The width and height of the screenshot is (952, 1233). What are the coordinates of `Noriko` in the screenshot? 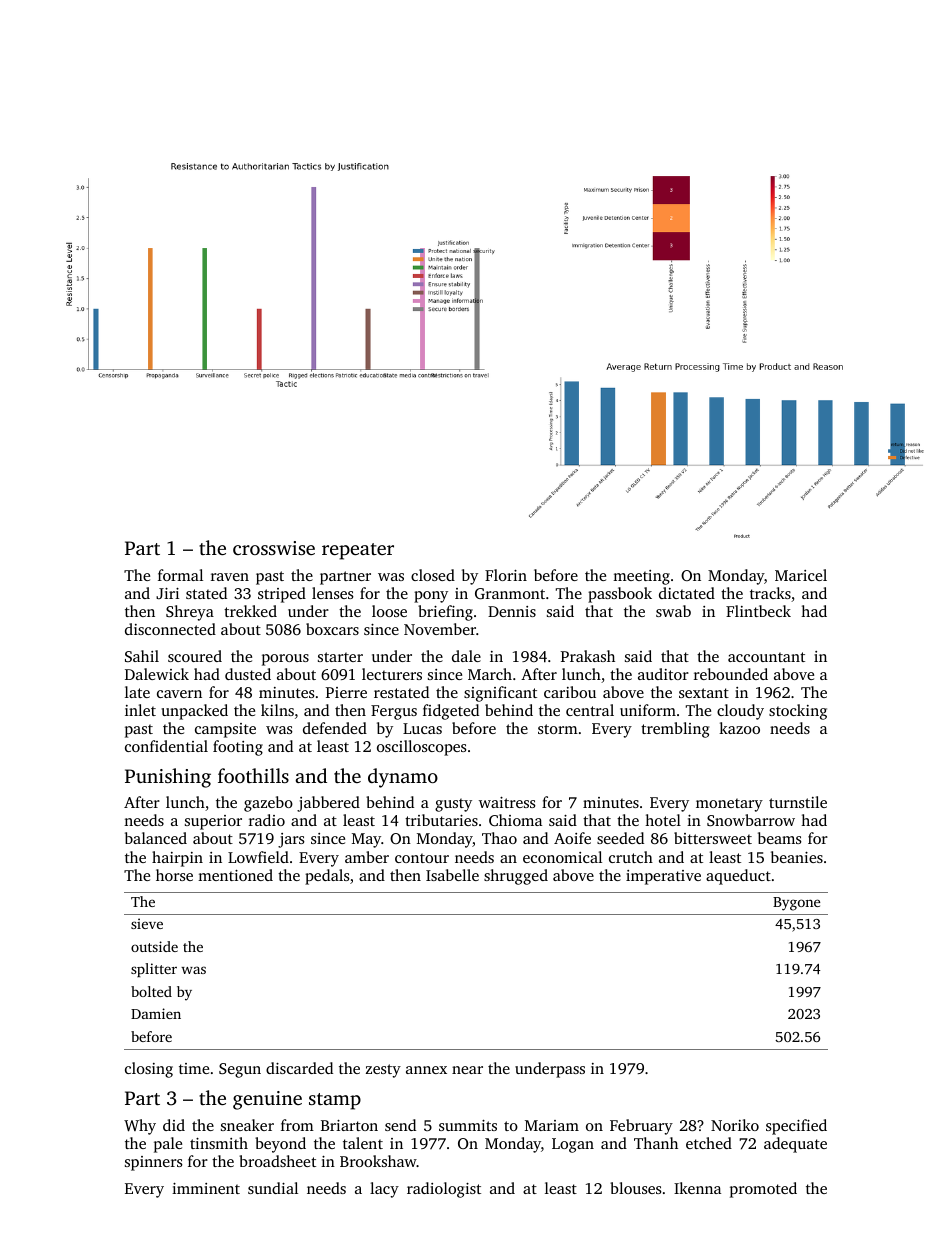 It's located at (735, 1125).
